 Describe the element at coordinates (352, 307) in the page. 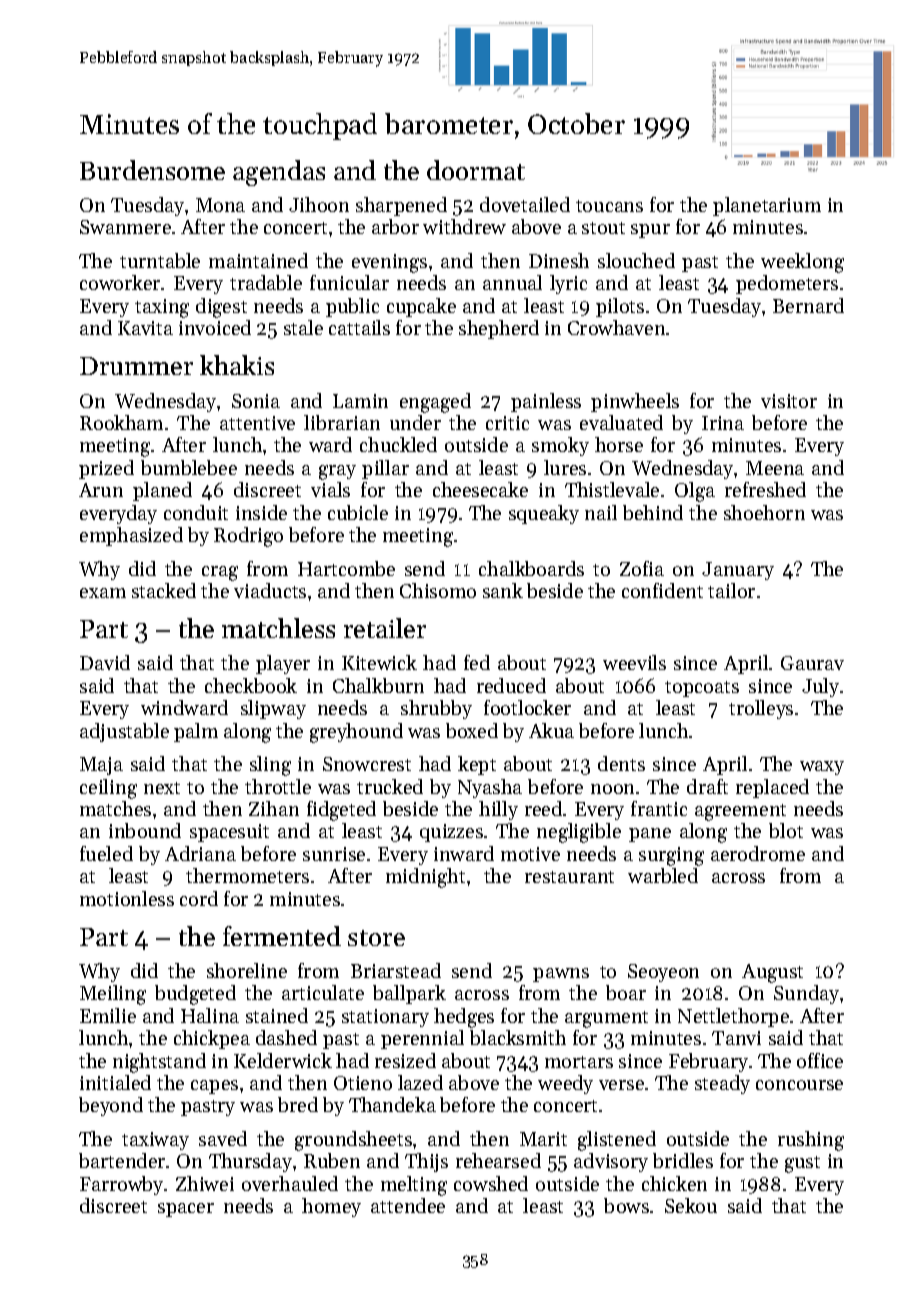

I see `public` at that location.
